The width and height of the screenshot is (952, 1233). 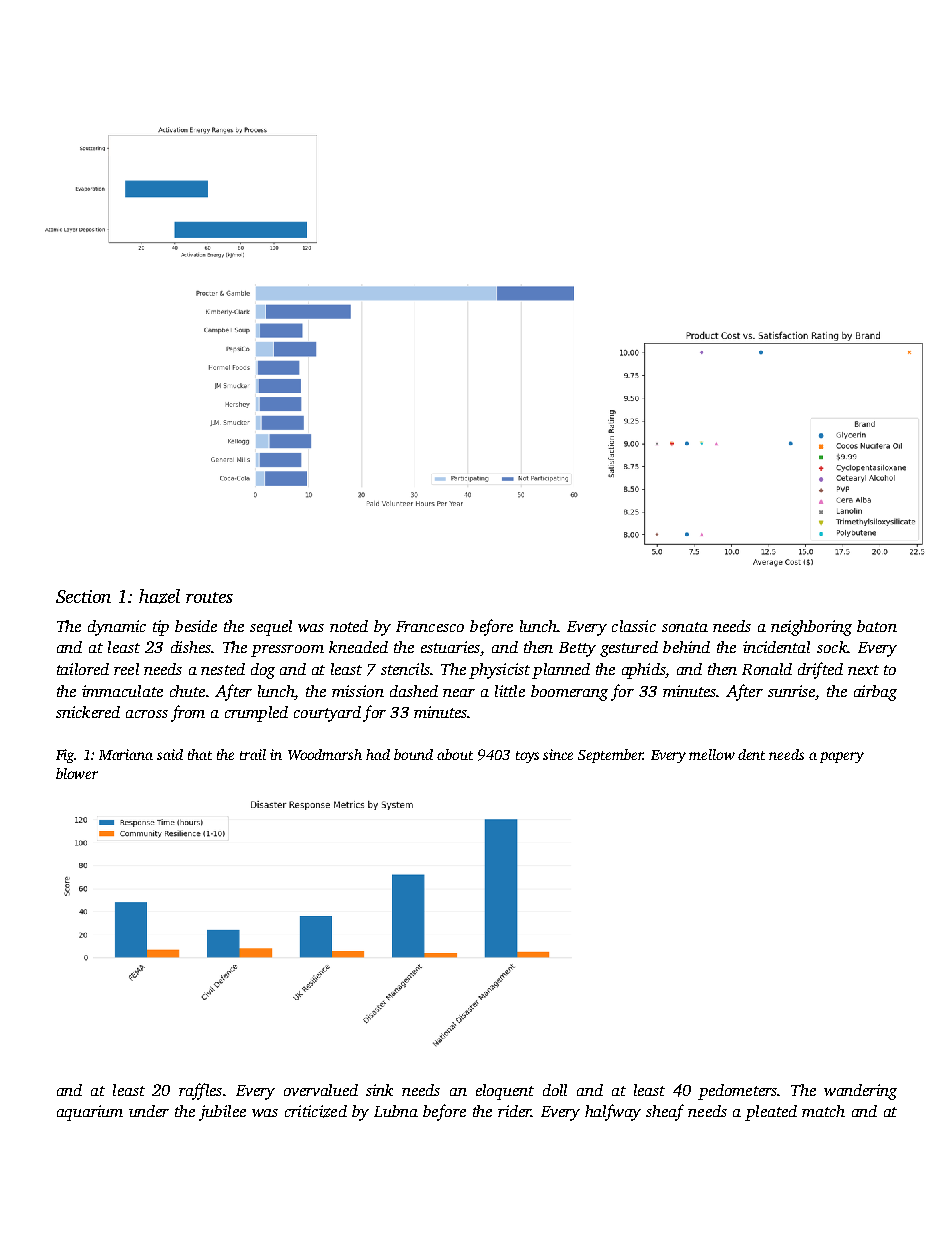 I want to click on raffles, so click(x=200, y=1091).
